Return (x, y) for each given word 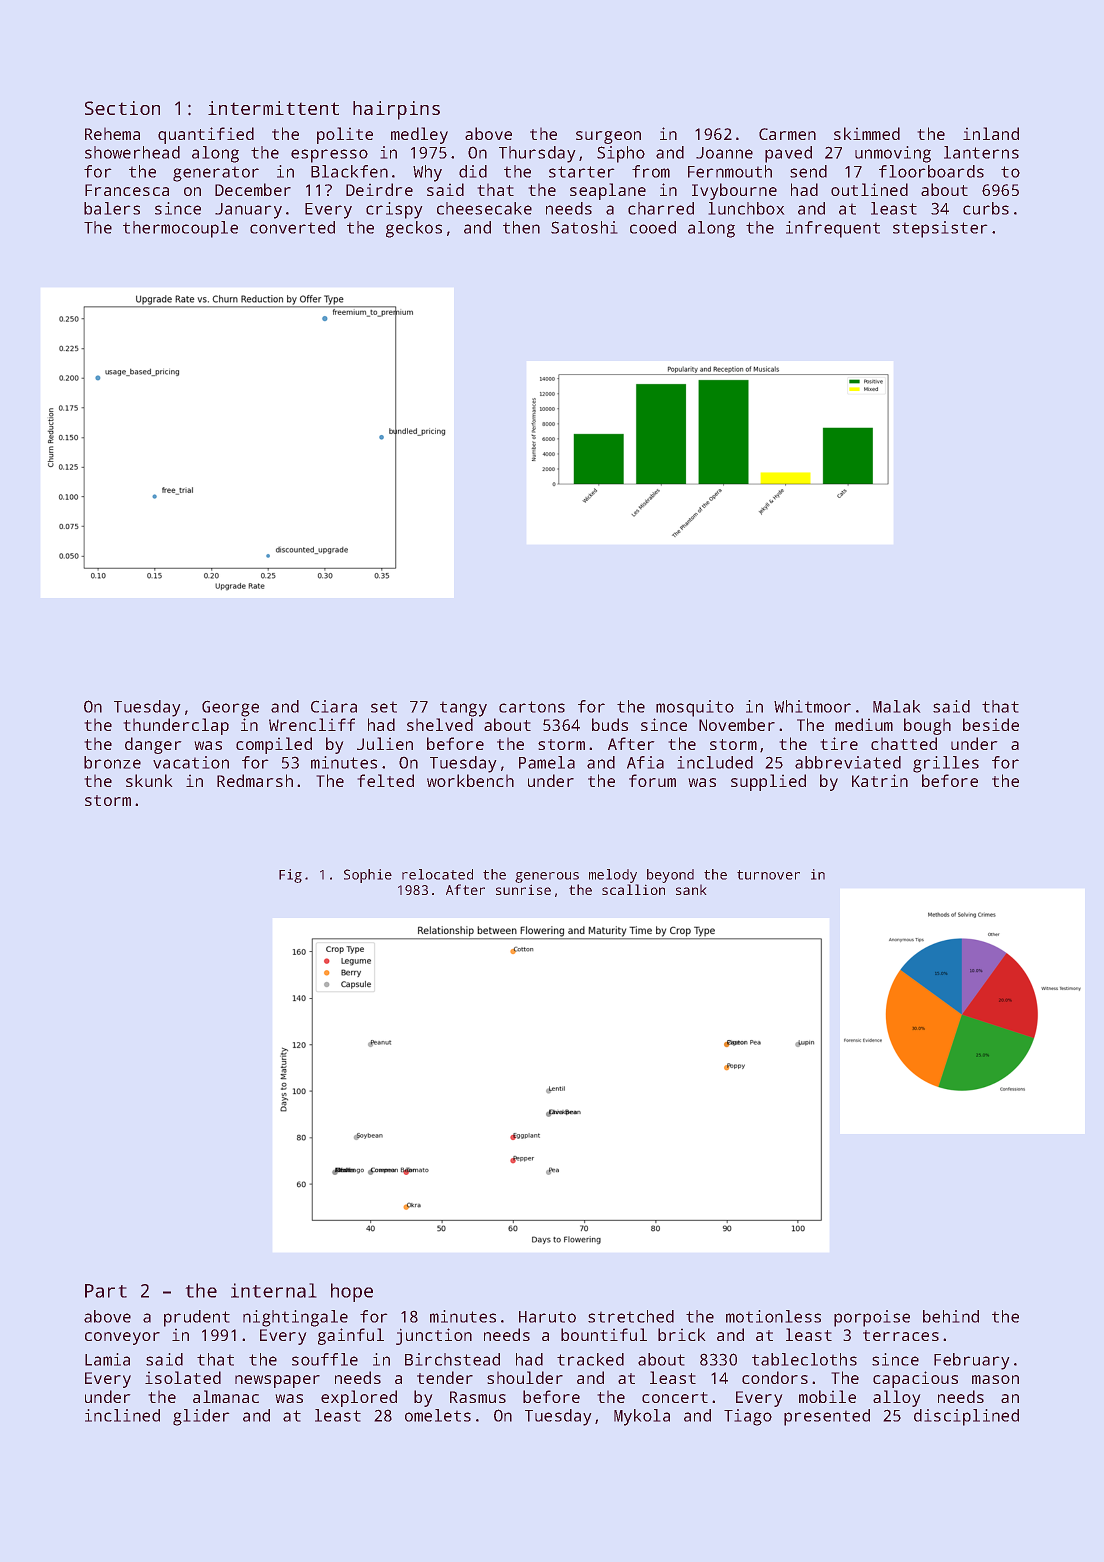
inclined (122, 1415)
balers (112, 208)
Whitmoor (812, 706)
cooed (653, 227)
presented (827, 1417)
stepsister (940, 229)
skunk (149, 780)
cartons (532, 707)
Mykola (642, 1417)
